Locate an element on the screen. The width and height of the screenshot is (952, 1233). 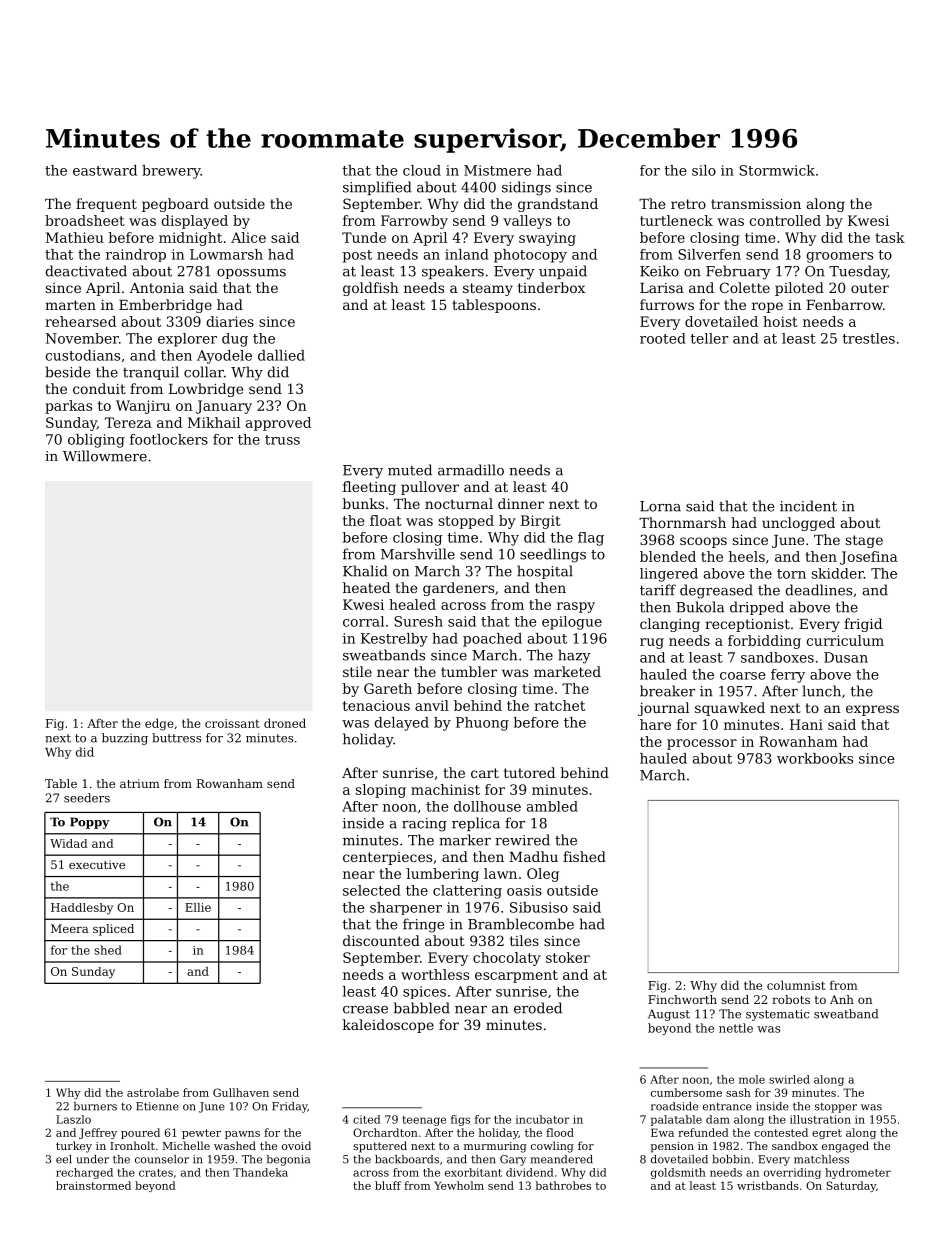
pullover is located at coordinates (430, 488).
